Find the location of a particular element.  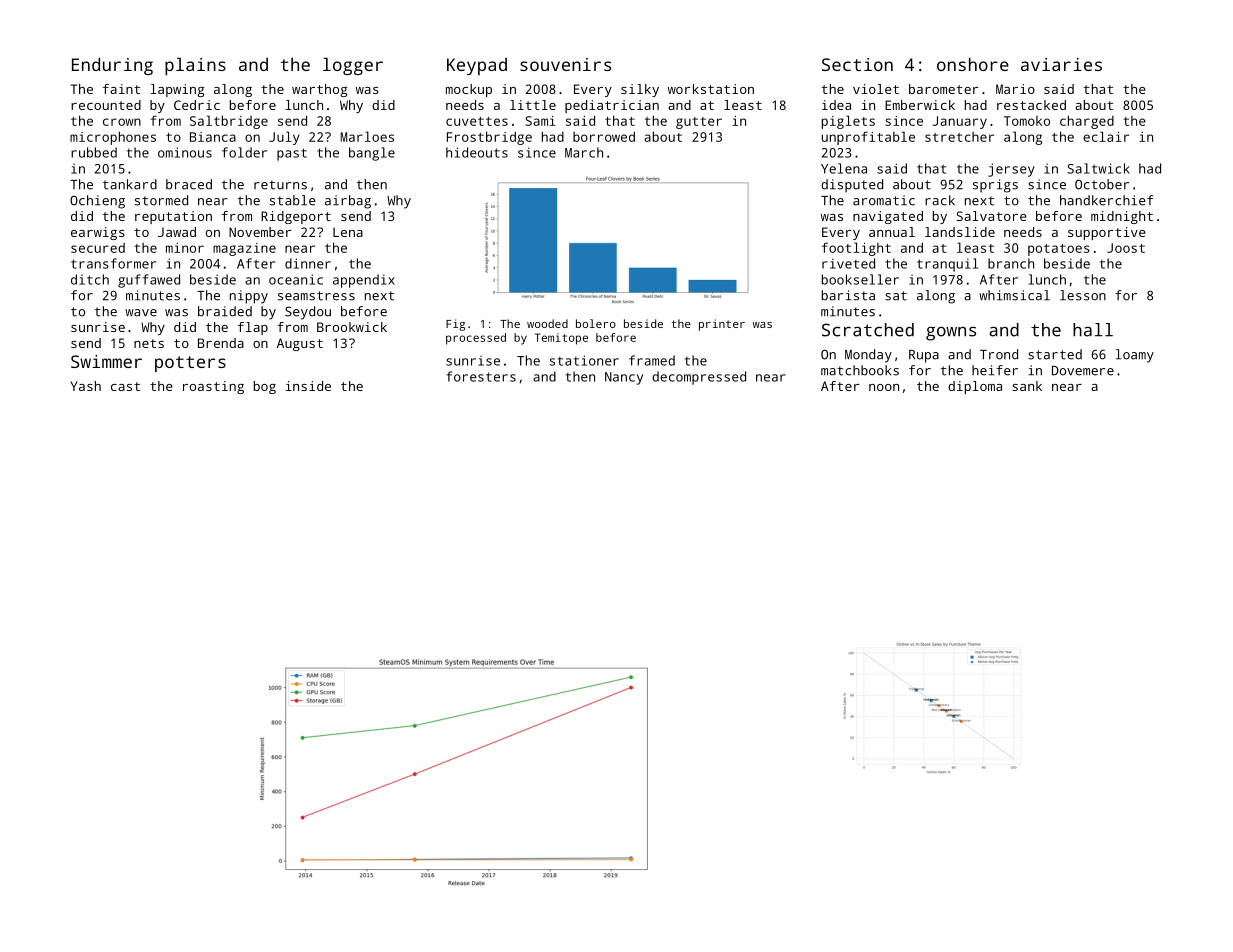

stretcher is located at coordinates (959, 137).
